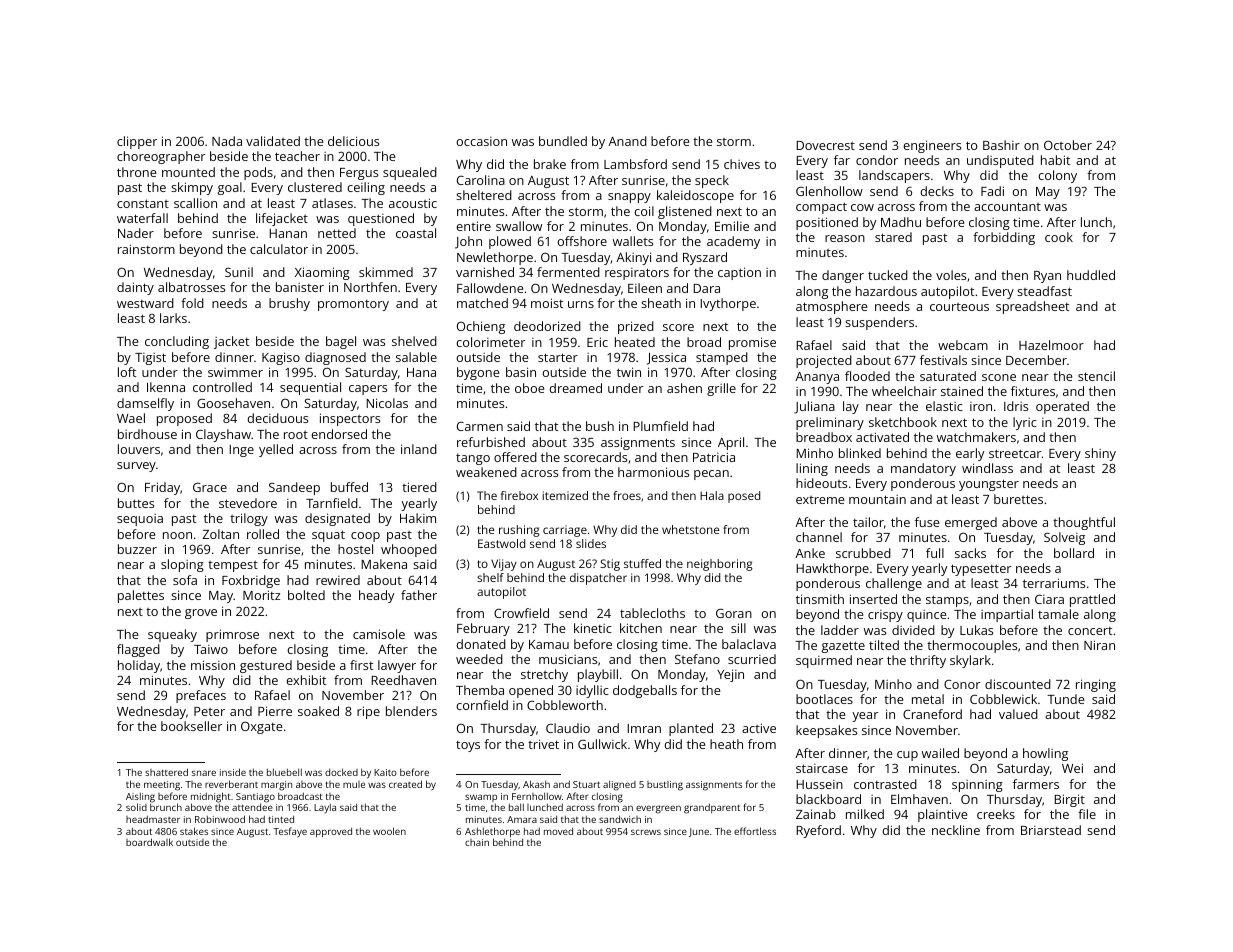 The width and height of the document is (1233, 952). Describe the element at coordinates (1084, 523) in the document. I see `thoughtful` at that location.
